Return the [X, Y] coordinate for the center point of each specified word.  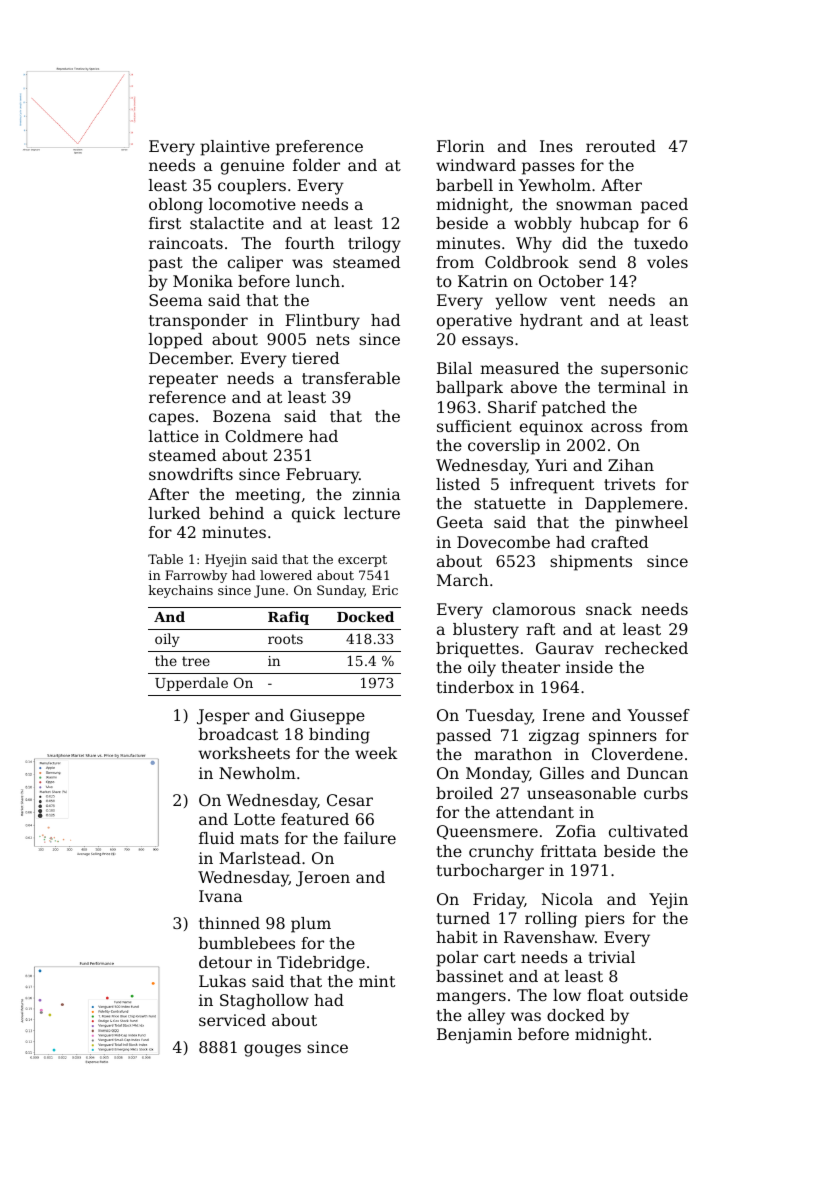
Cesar [350, 800]
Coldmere [264, 436]
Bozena [242, 416]
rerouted [621, 146]
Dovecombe [503, 542]
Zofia [576, 831]
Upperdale [191, 684]
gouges [272, 1050]
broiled [464, 793]
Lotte [254, 819]
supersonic [644, 370]
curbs [666, 793]
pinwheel [651, 524]
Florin [461, 146]
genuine [252, 167]
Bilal [454, 368]
